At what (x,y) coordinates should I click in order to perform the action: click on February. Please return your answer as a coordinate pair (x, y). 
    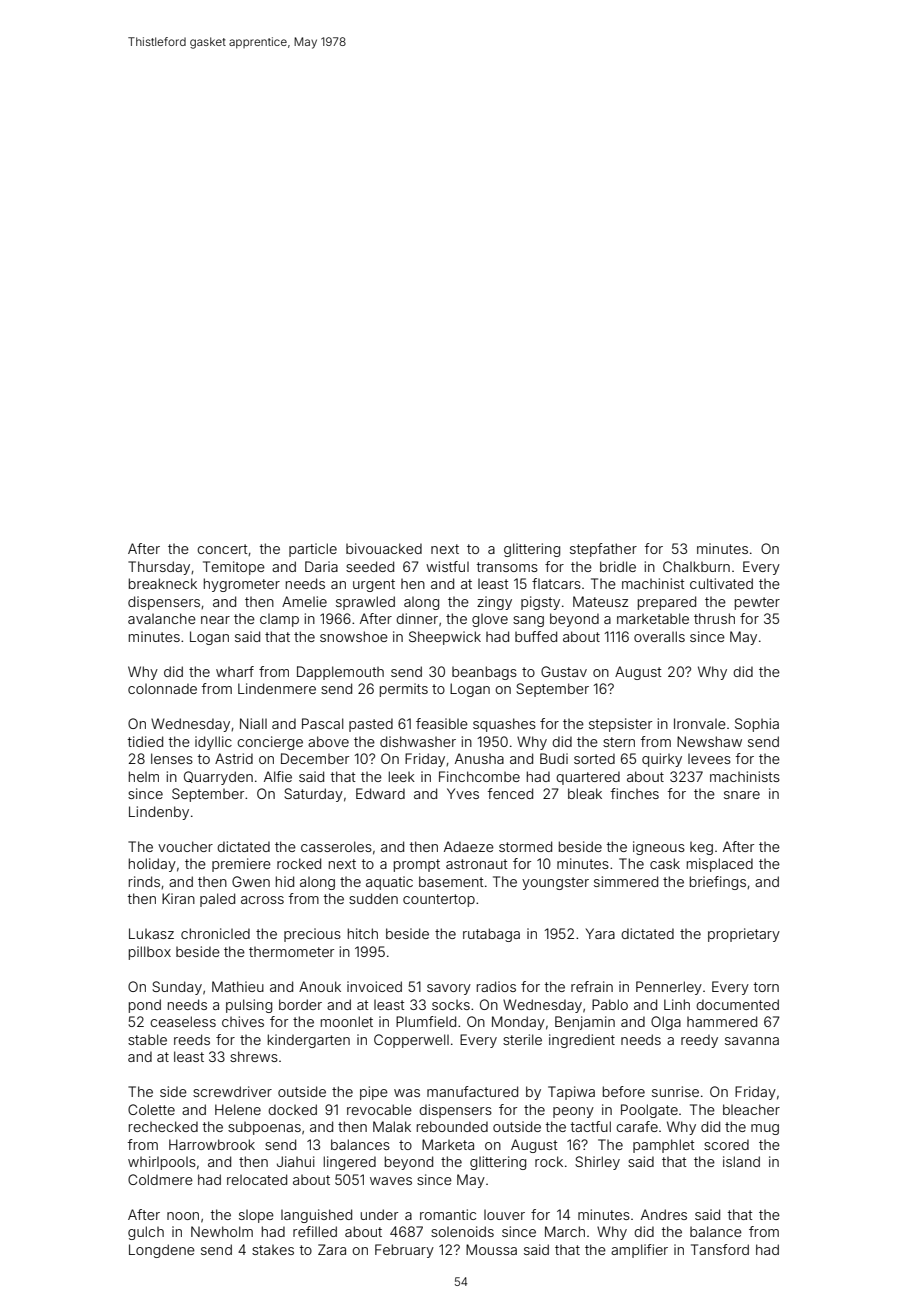
    Looking at the image, I should click on (404, 1251).
